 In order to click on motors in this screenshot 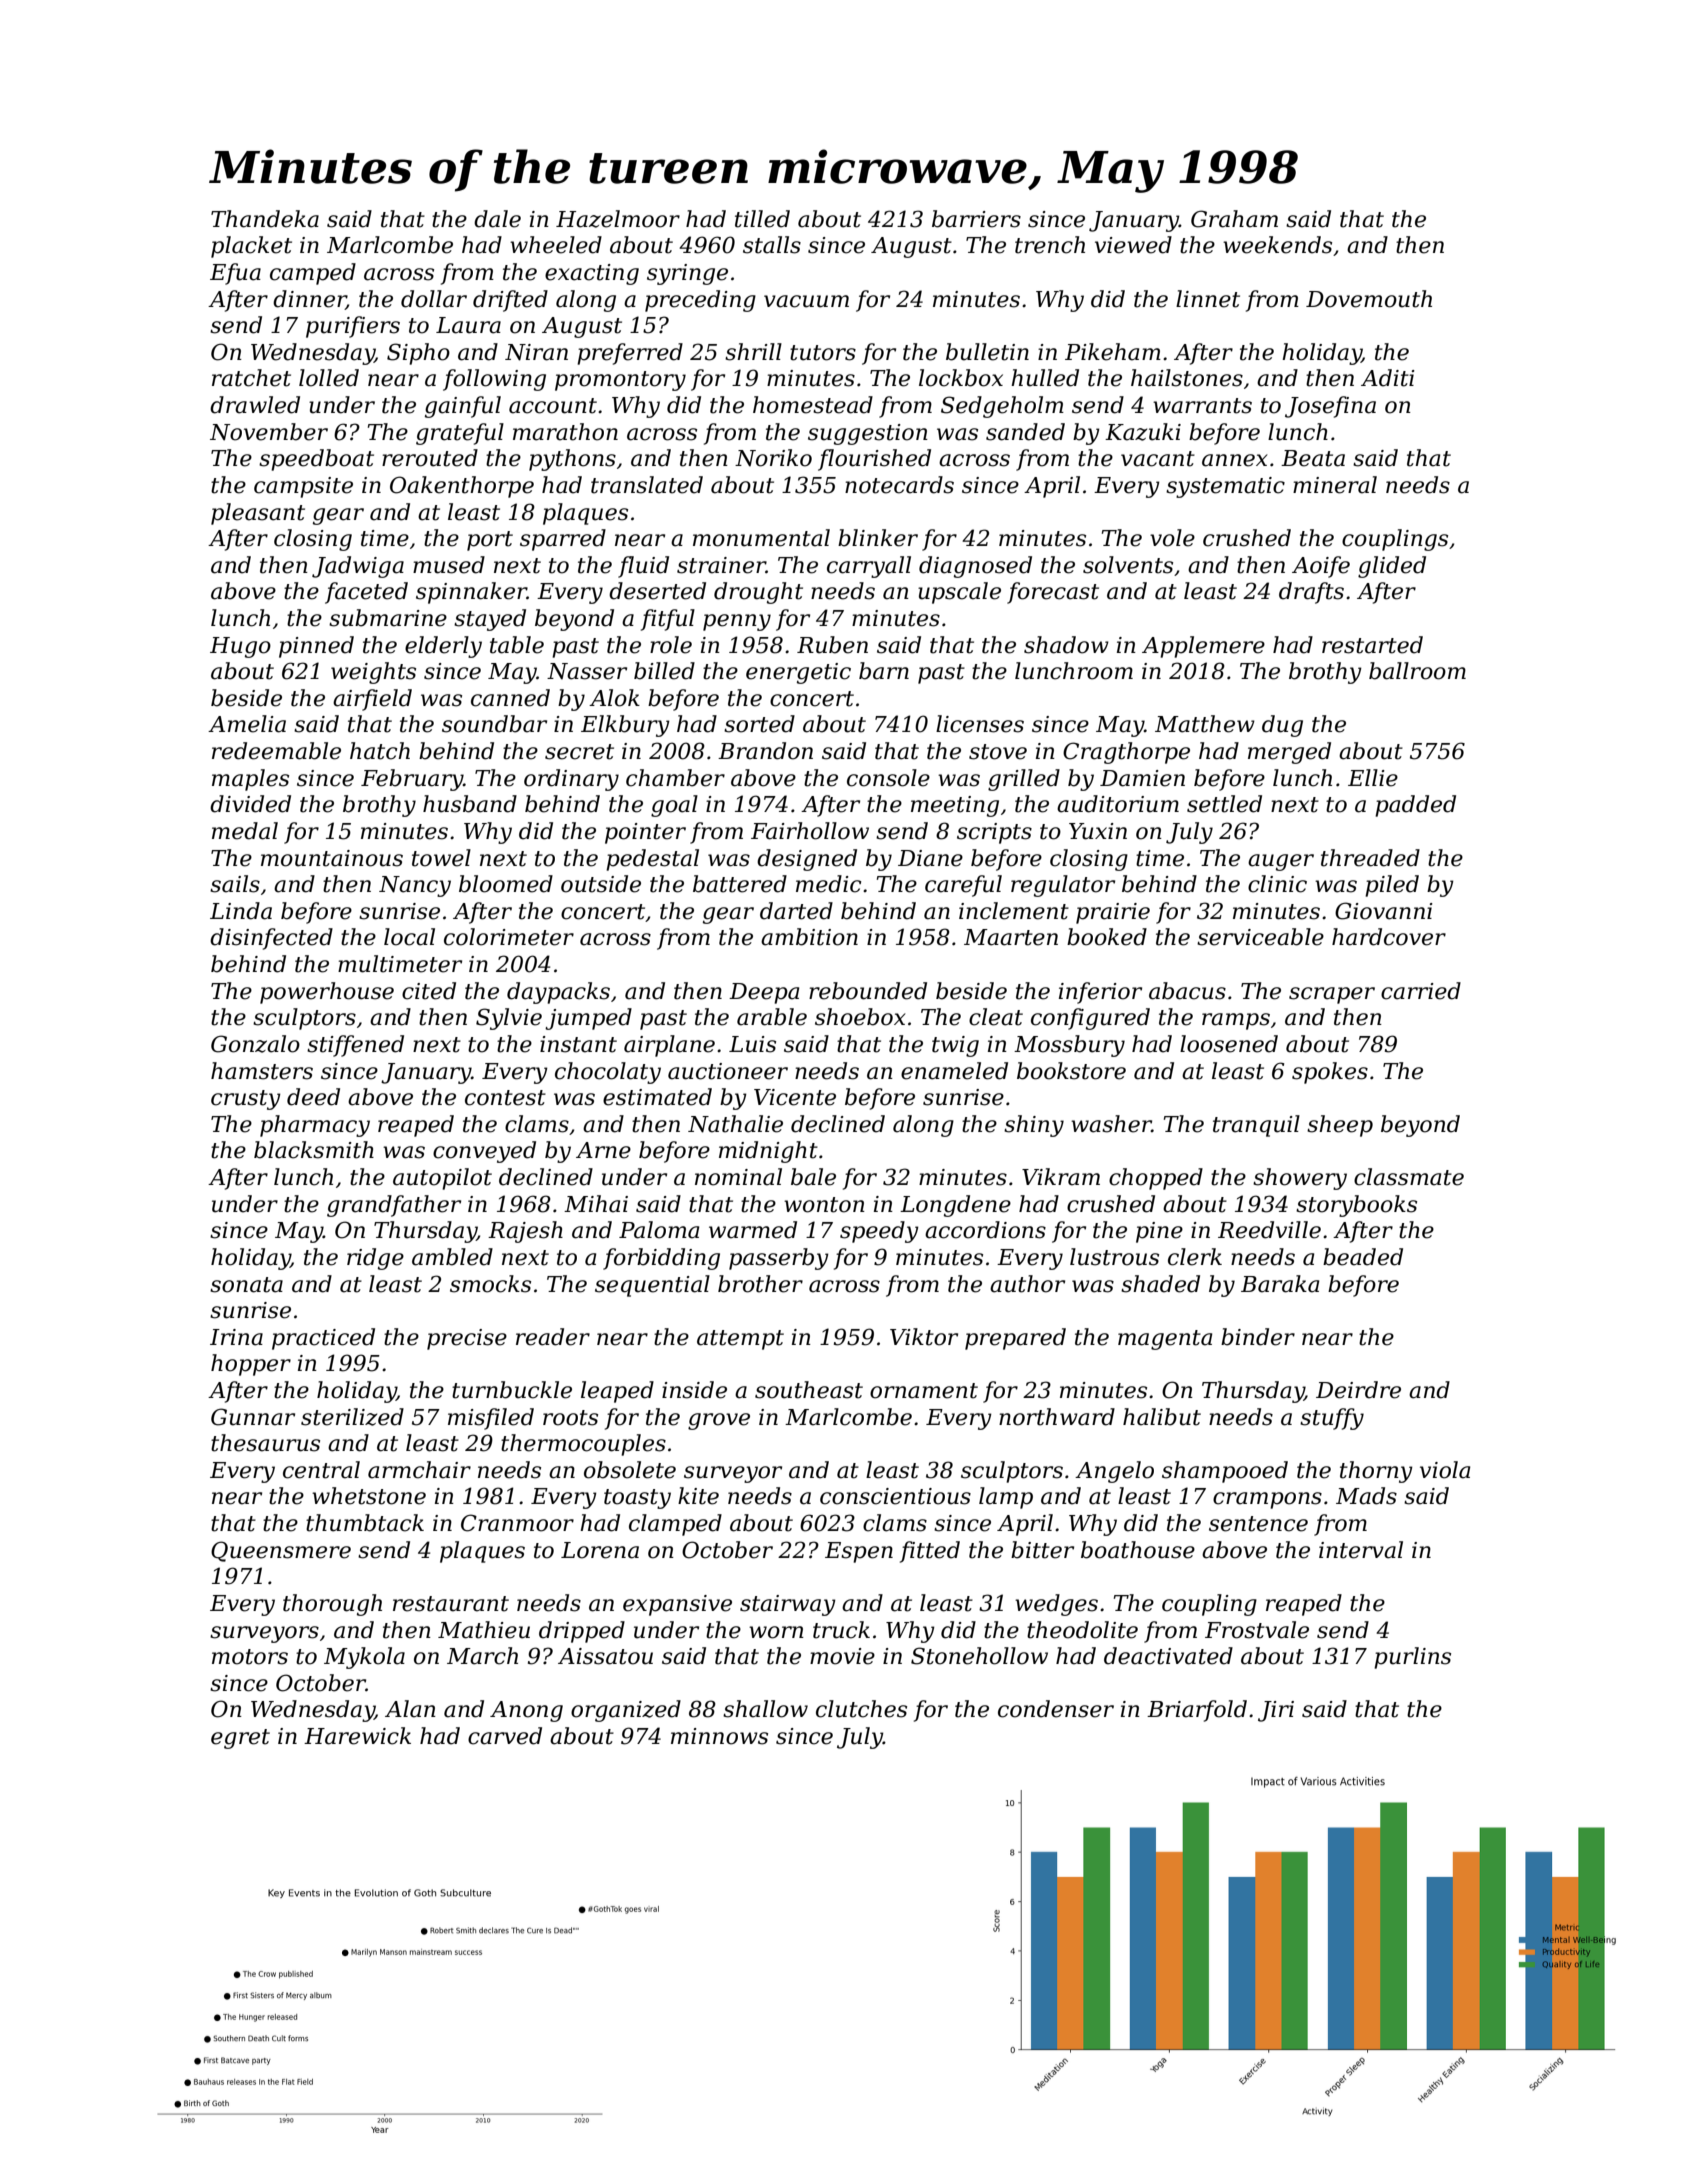, I will do `click(250, 1657)`.
